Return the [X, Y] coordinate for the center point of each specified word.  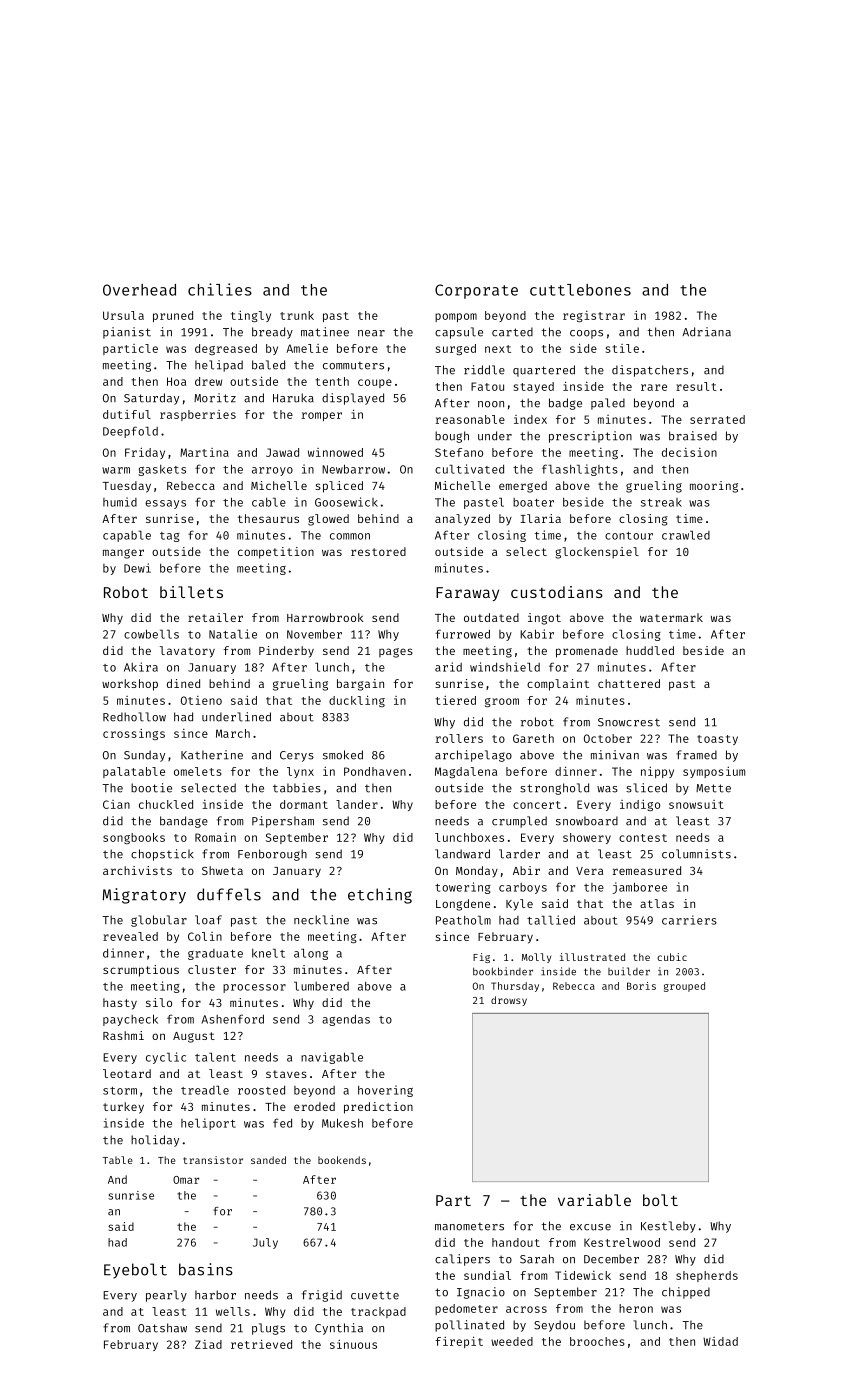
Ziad [208, 1344]
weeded [512, 1341]
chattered [629, 683]
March [233, 733]
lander [357, 804]
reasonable [470, 419]
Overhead [139, 290]
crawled [686, 535]
